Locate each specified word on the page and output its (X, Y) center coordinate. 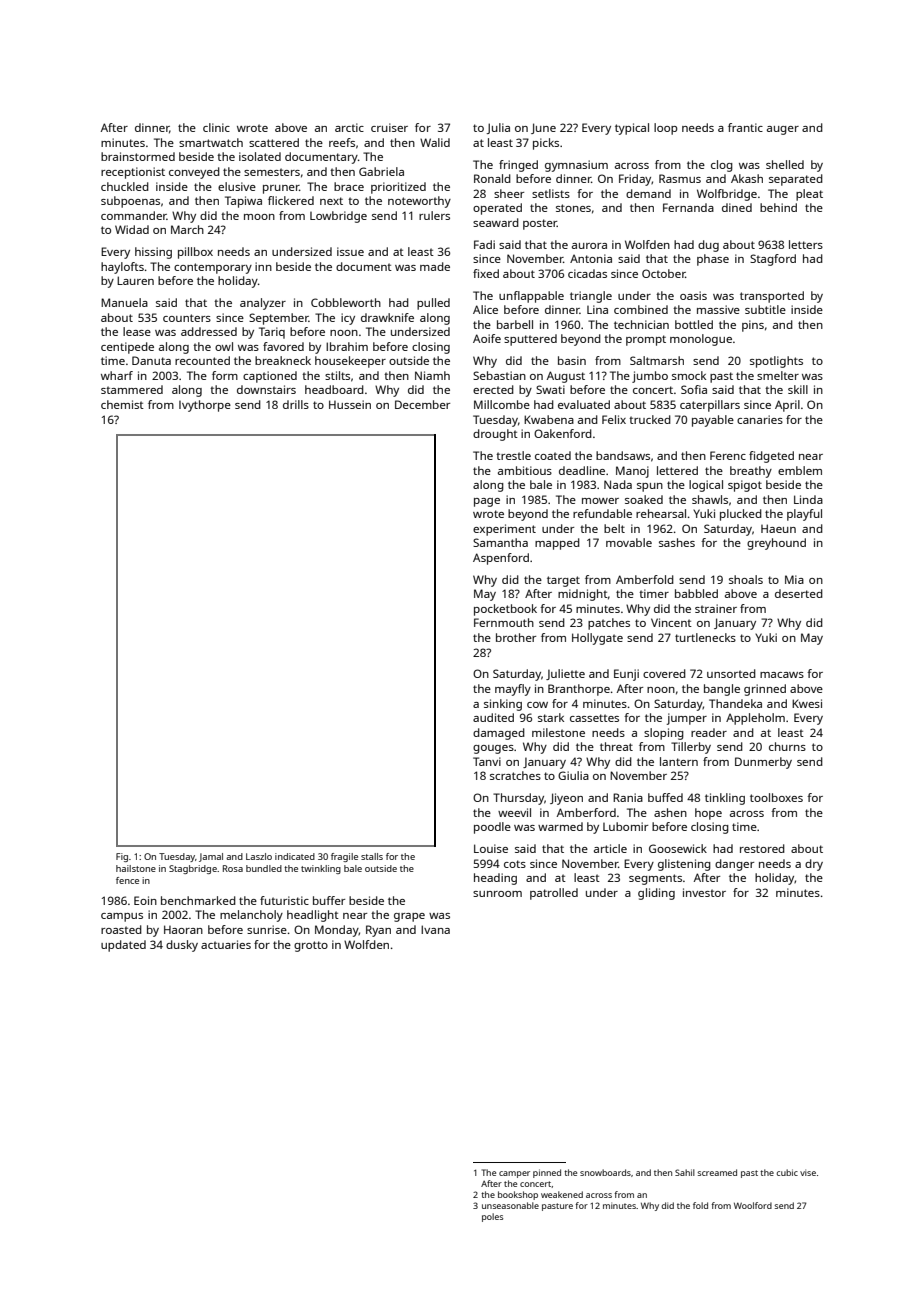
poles (492, 1217)
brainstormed (138, 156)
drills (296, 404)
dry (814, 865)
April (787, 406)
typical (632, 129)
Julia (498, 128)
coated (553, 455)
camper (514, 1174)
